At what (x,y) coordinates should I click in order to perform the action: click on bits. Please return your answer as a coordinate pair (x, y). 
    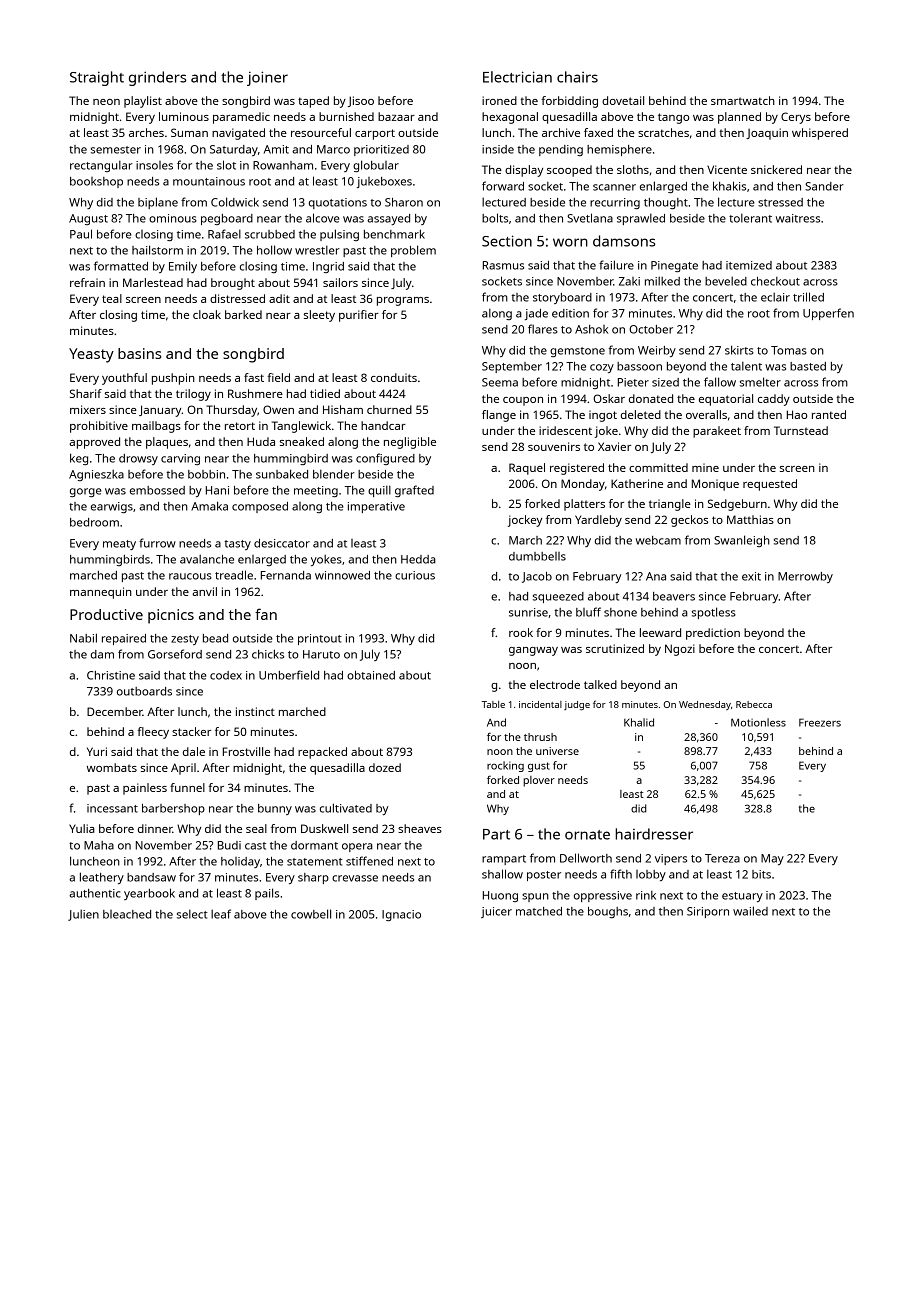
    Looking at the image, I should click on (761, 874).
